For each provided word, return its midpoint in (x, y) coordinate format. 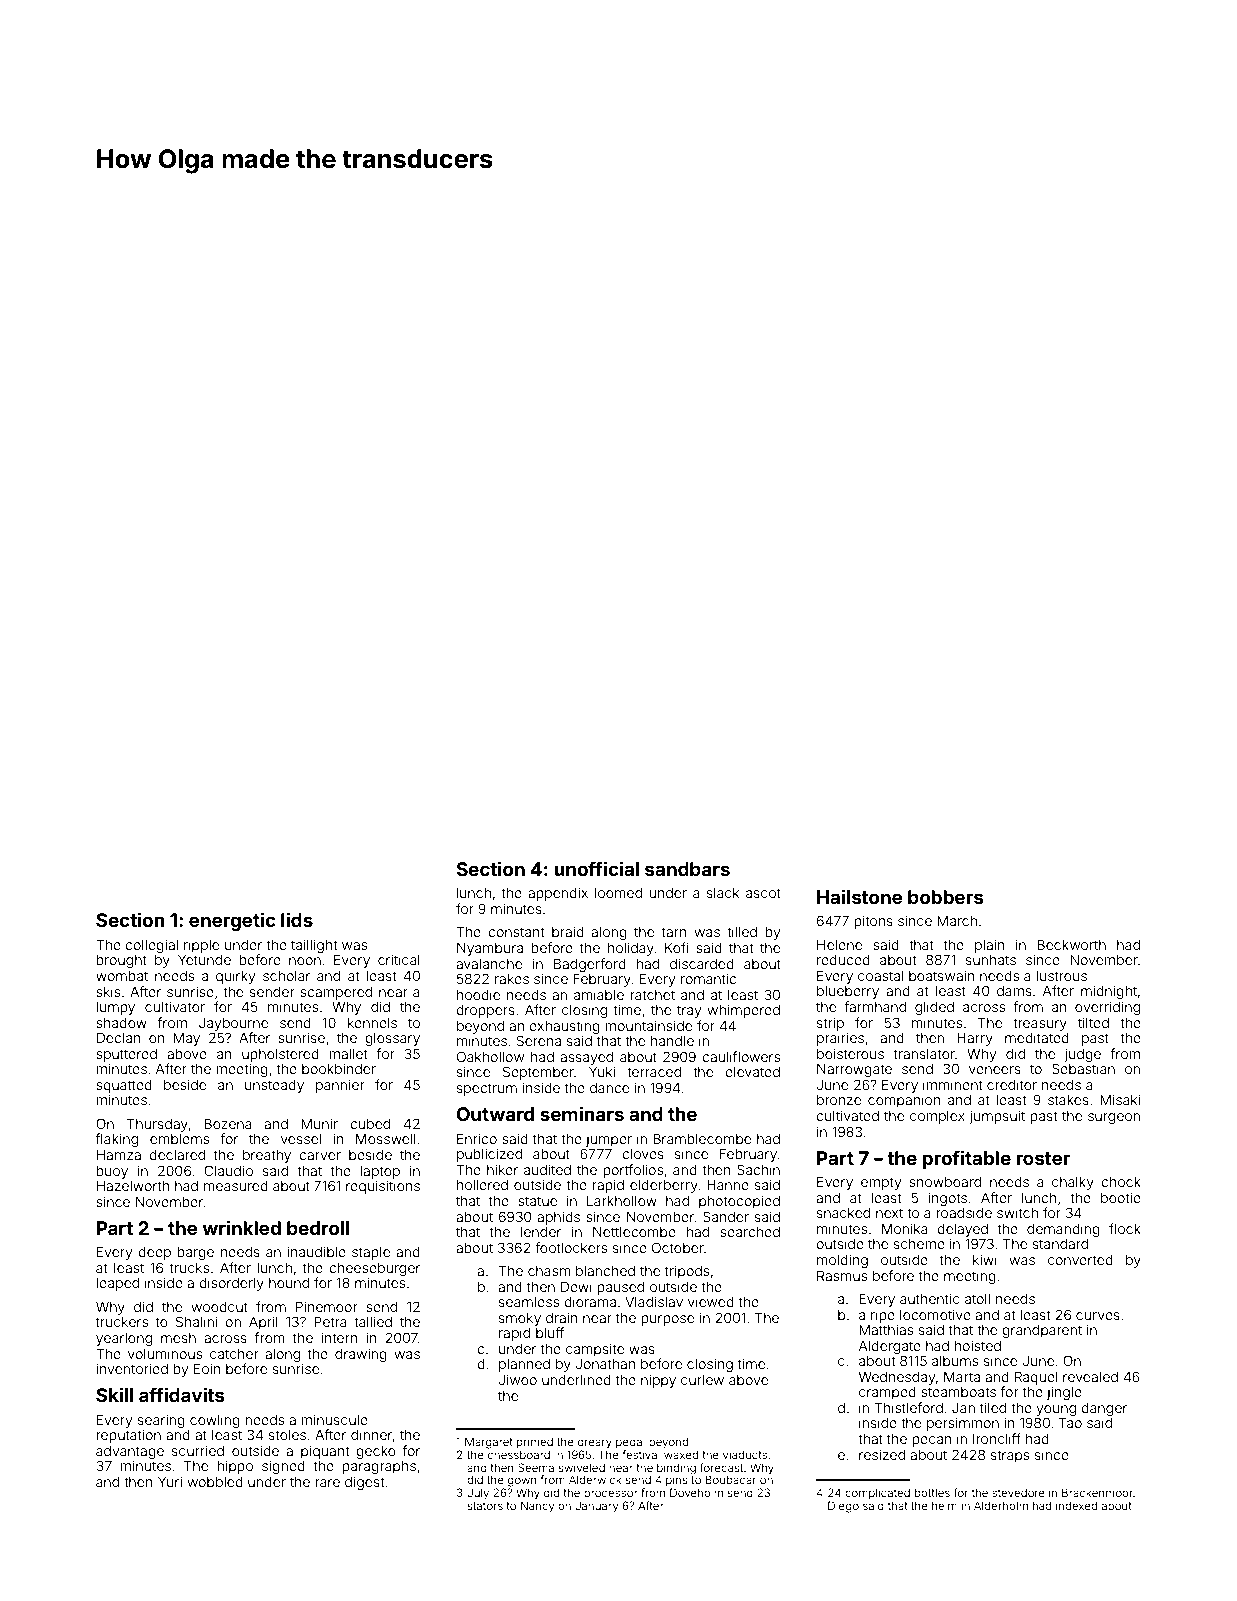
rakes (512, 979)
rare (328, 1483)
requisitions (383, 1187)
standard (1060, 1244)
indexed (1076, 1505)
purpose (668, 1320)
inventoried (132, 1368)
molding (842, 1261)
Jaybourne (233, 1024)
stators (485, 1506)
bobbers (945, 897)
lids (297, 919)
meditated (1037, 1038)
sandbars (687, 869)
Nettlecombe (634, 1232)
